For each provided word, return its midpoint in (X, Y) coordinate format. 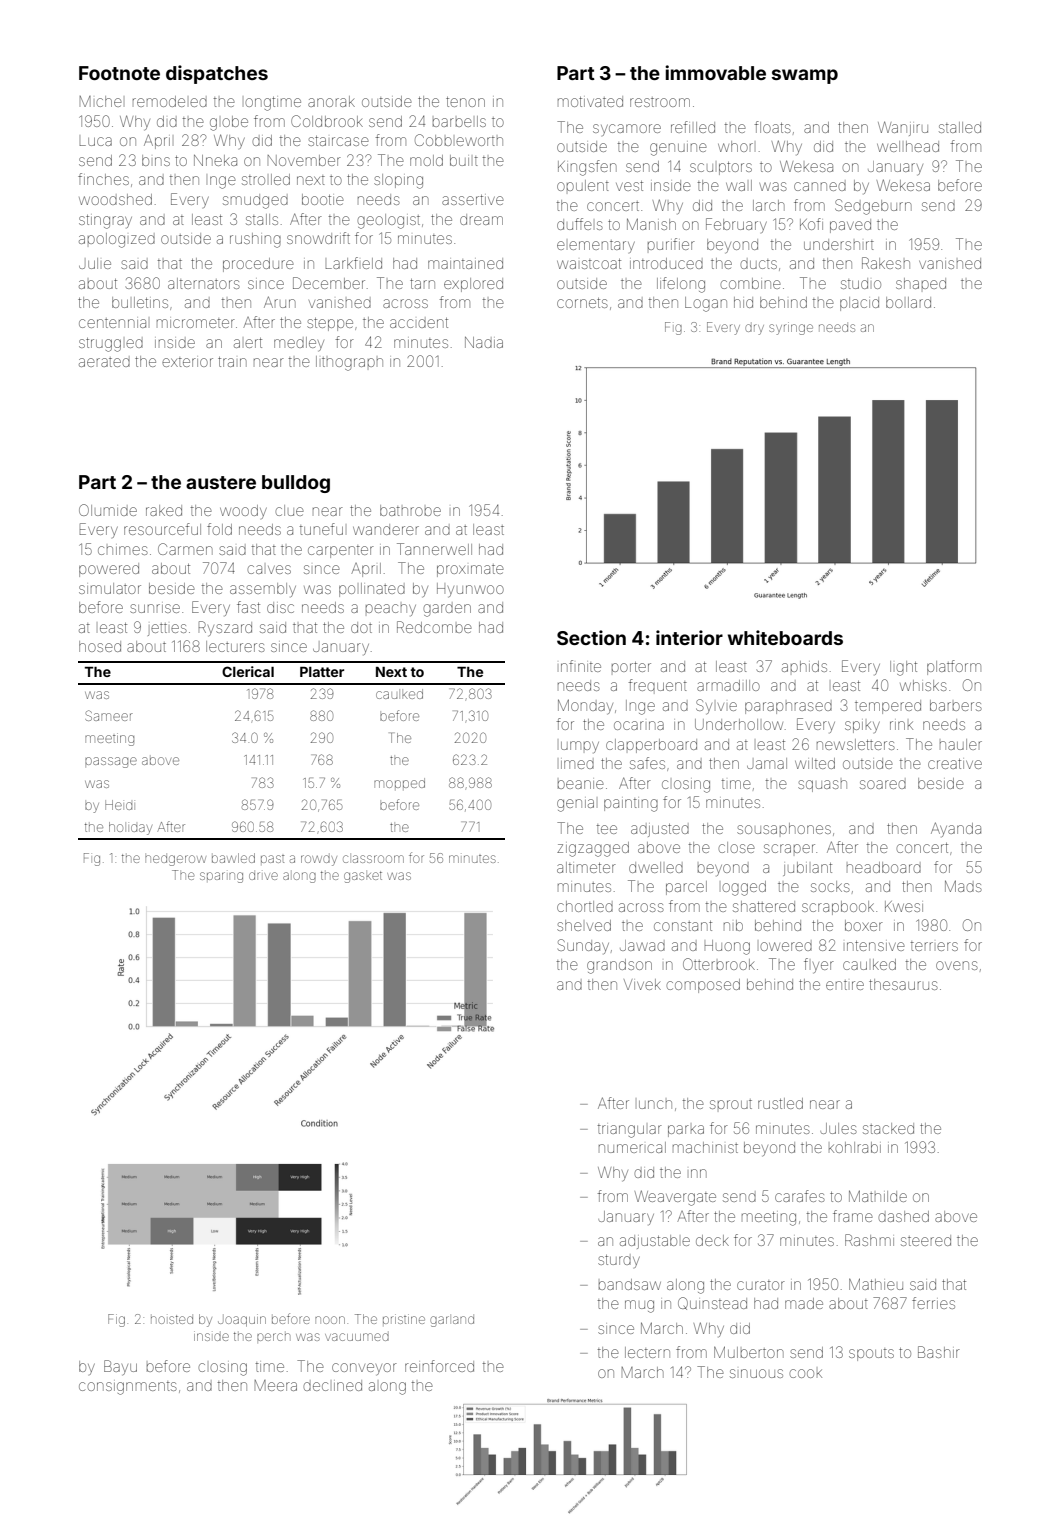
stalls (262, 219)
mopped (399, 783)
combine (750, 283)
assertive (473, 200)
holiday (130, 828)
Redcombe (434, 627)
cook (805, 1373)
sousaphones (784, 828)
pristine (404, 1319)
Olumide (108, 510)
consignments (128, 1388)
